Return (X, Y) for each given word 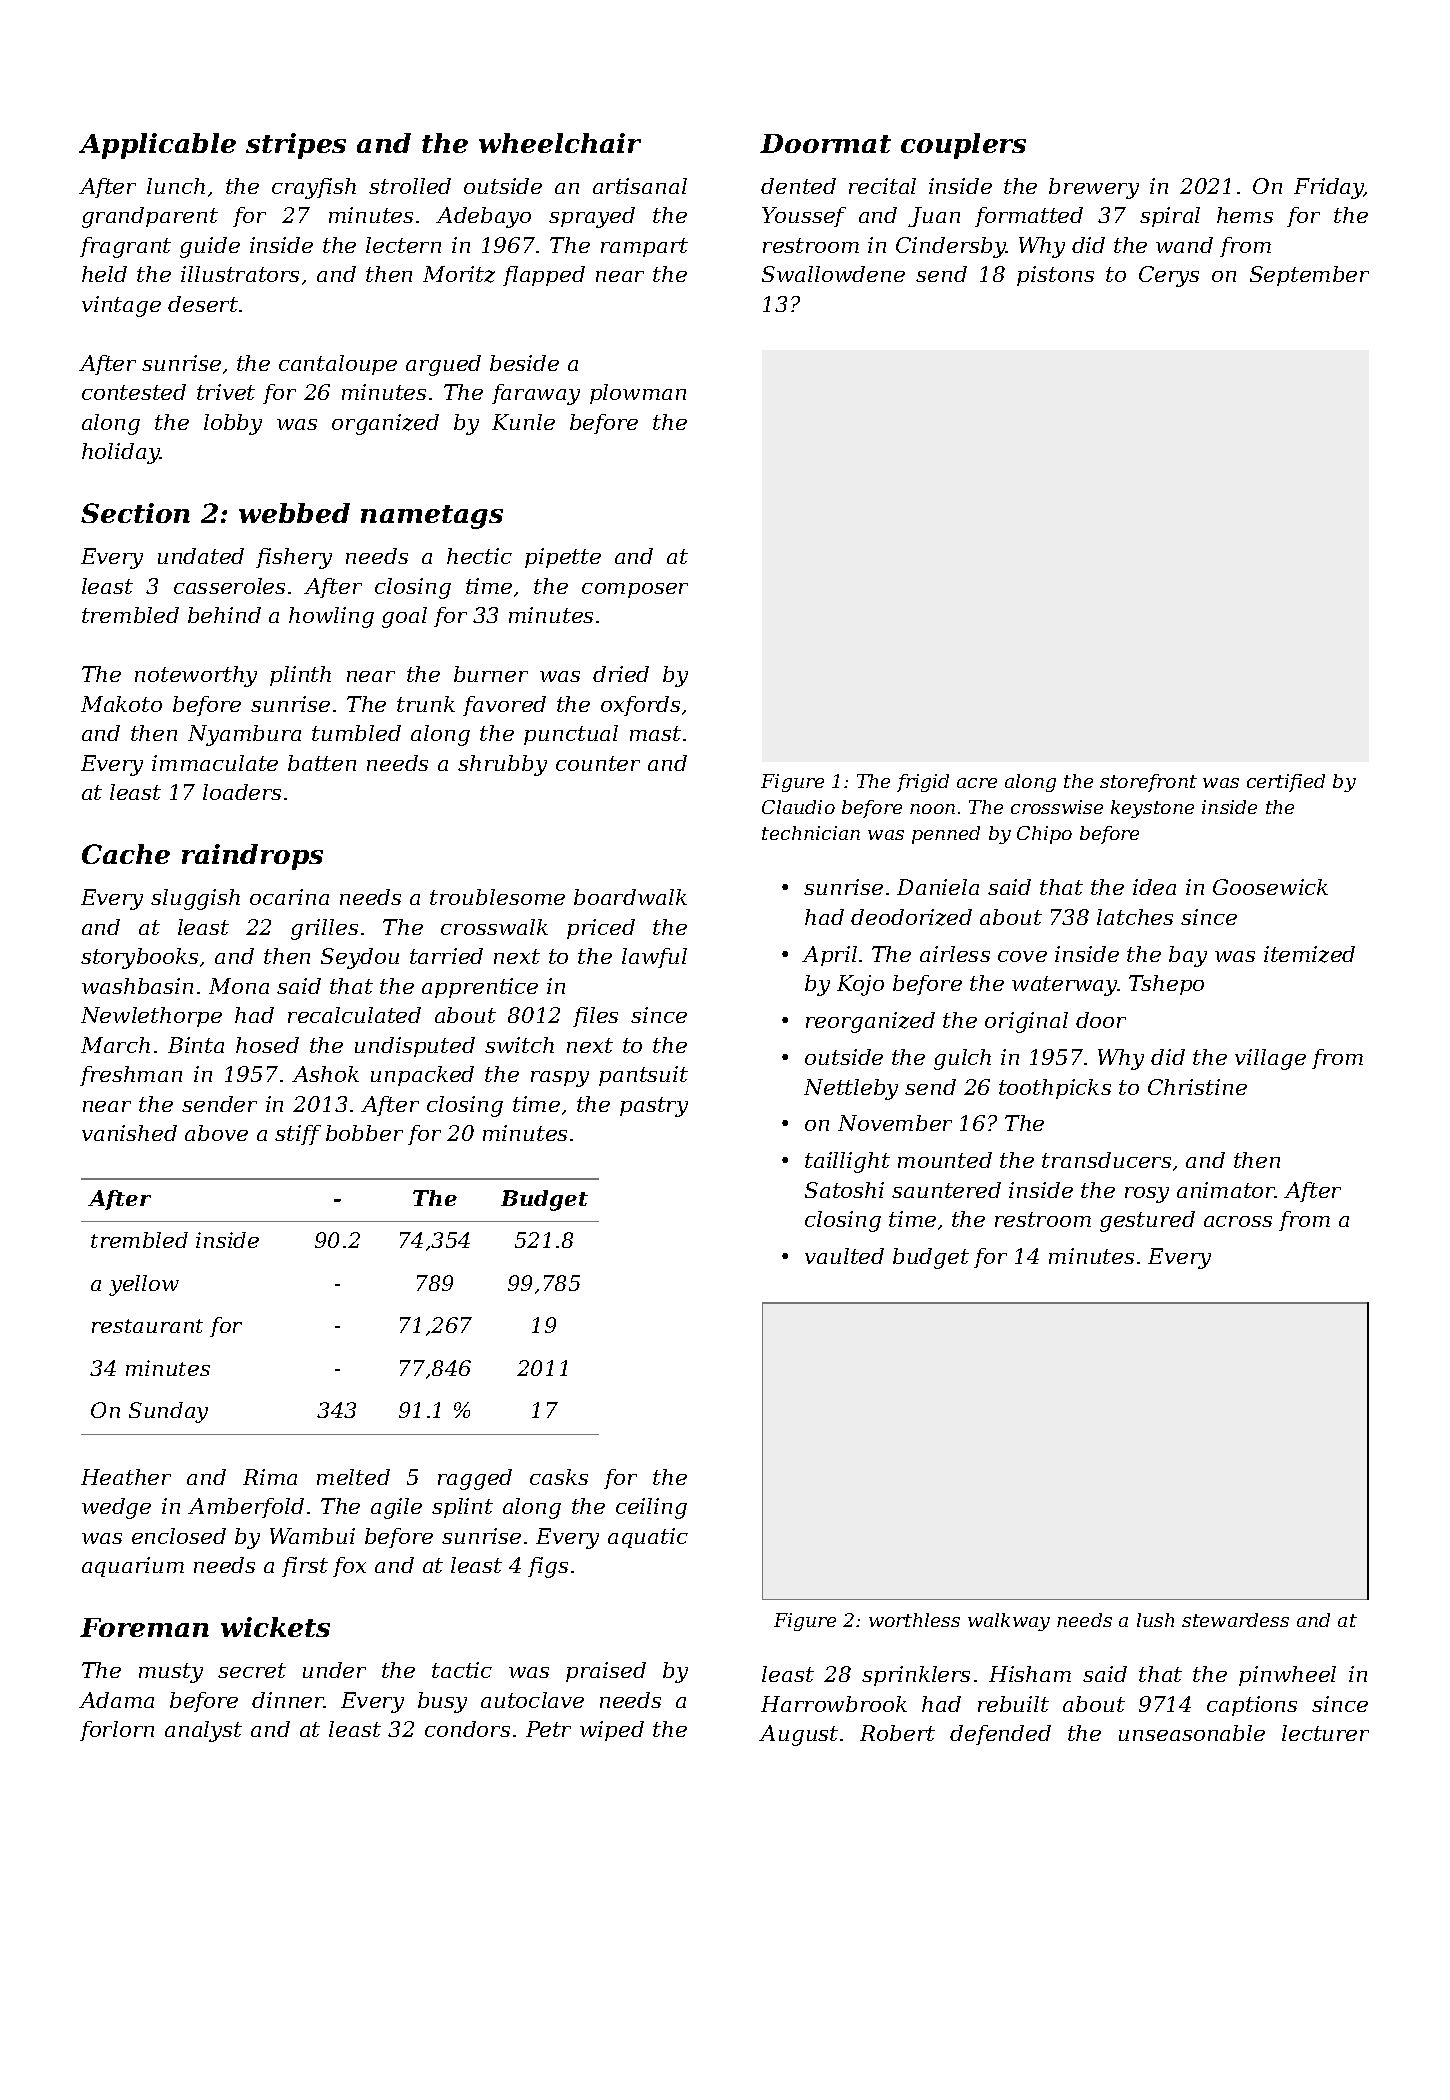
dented (798, 186)
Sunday (168, 1412)
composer (635, 590)
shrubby (502, 765)
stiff (298, 1135)
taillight (847, 1162)
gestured (1147, 1221)
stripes (296, 146)
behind (224, 615)
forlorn (117, 1731)
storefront (1148, 783)
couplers (963, 146)
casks (559, 1477)
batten (322, 763)
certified (1286, 783)
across (1238, 1221)
